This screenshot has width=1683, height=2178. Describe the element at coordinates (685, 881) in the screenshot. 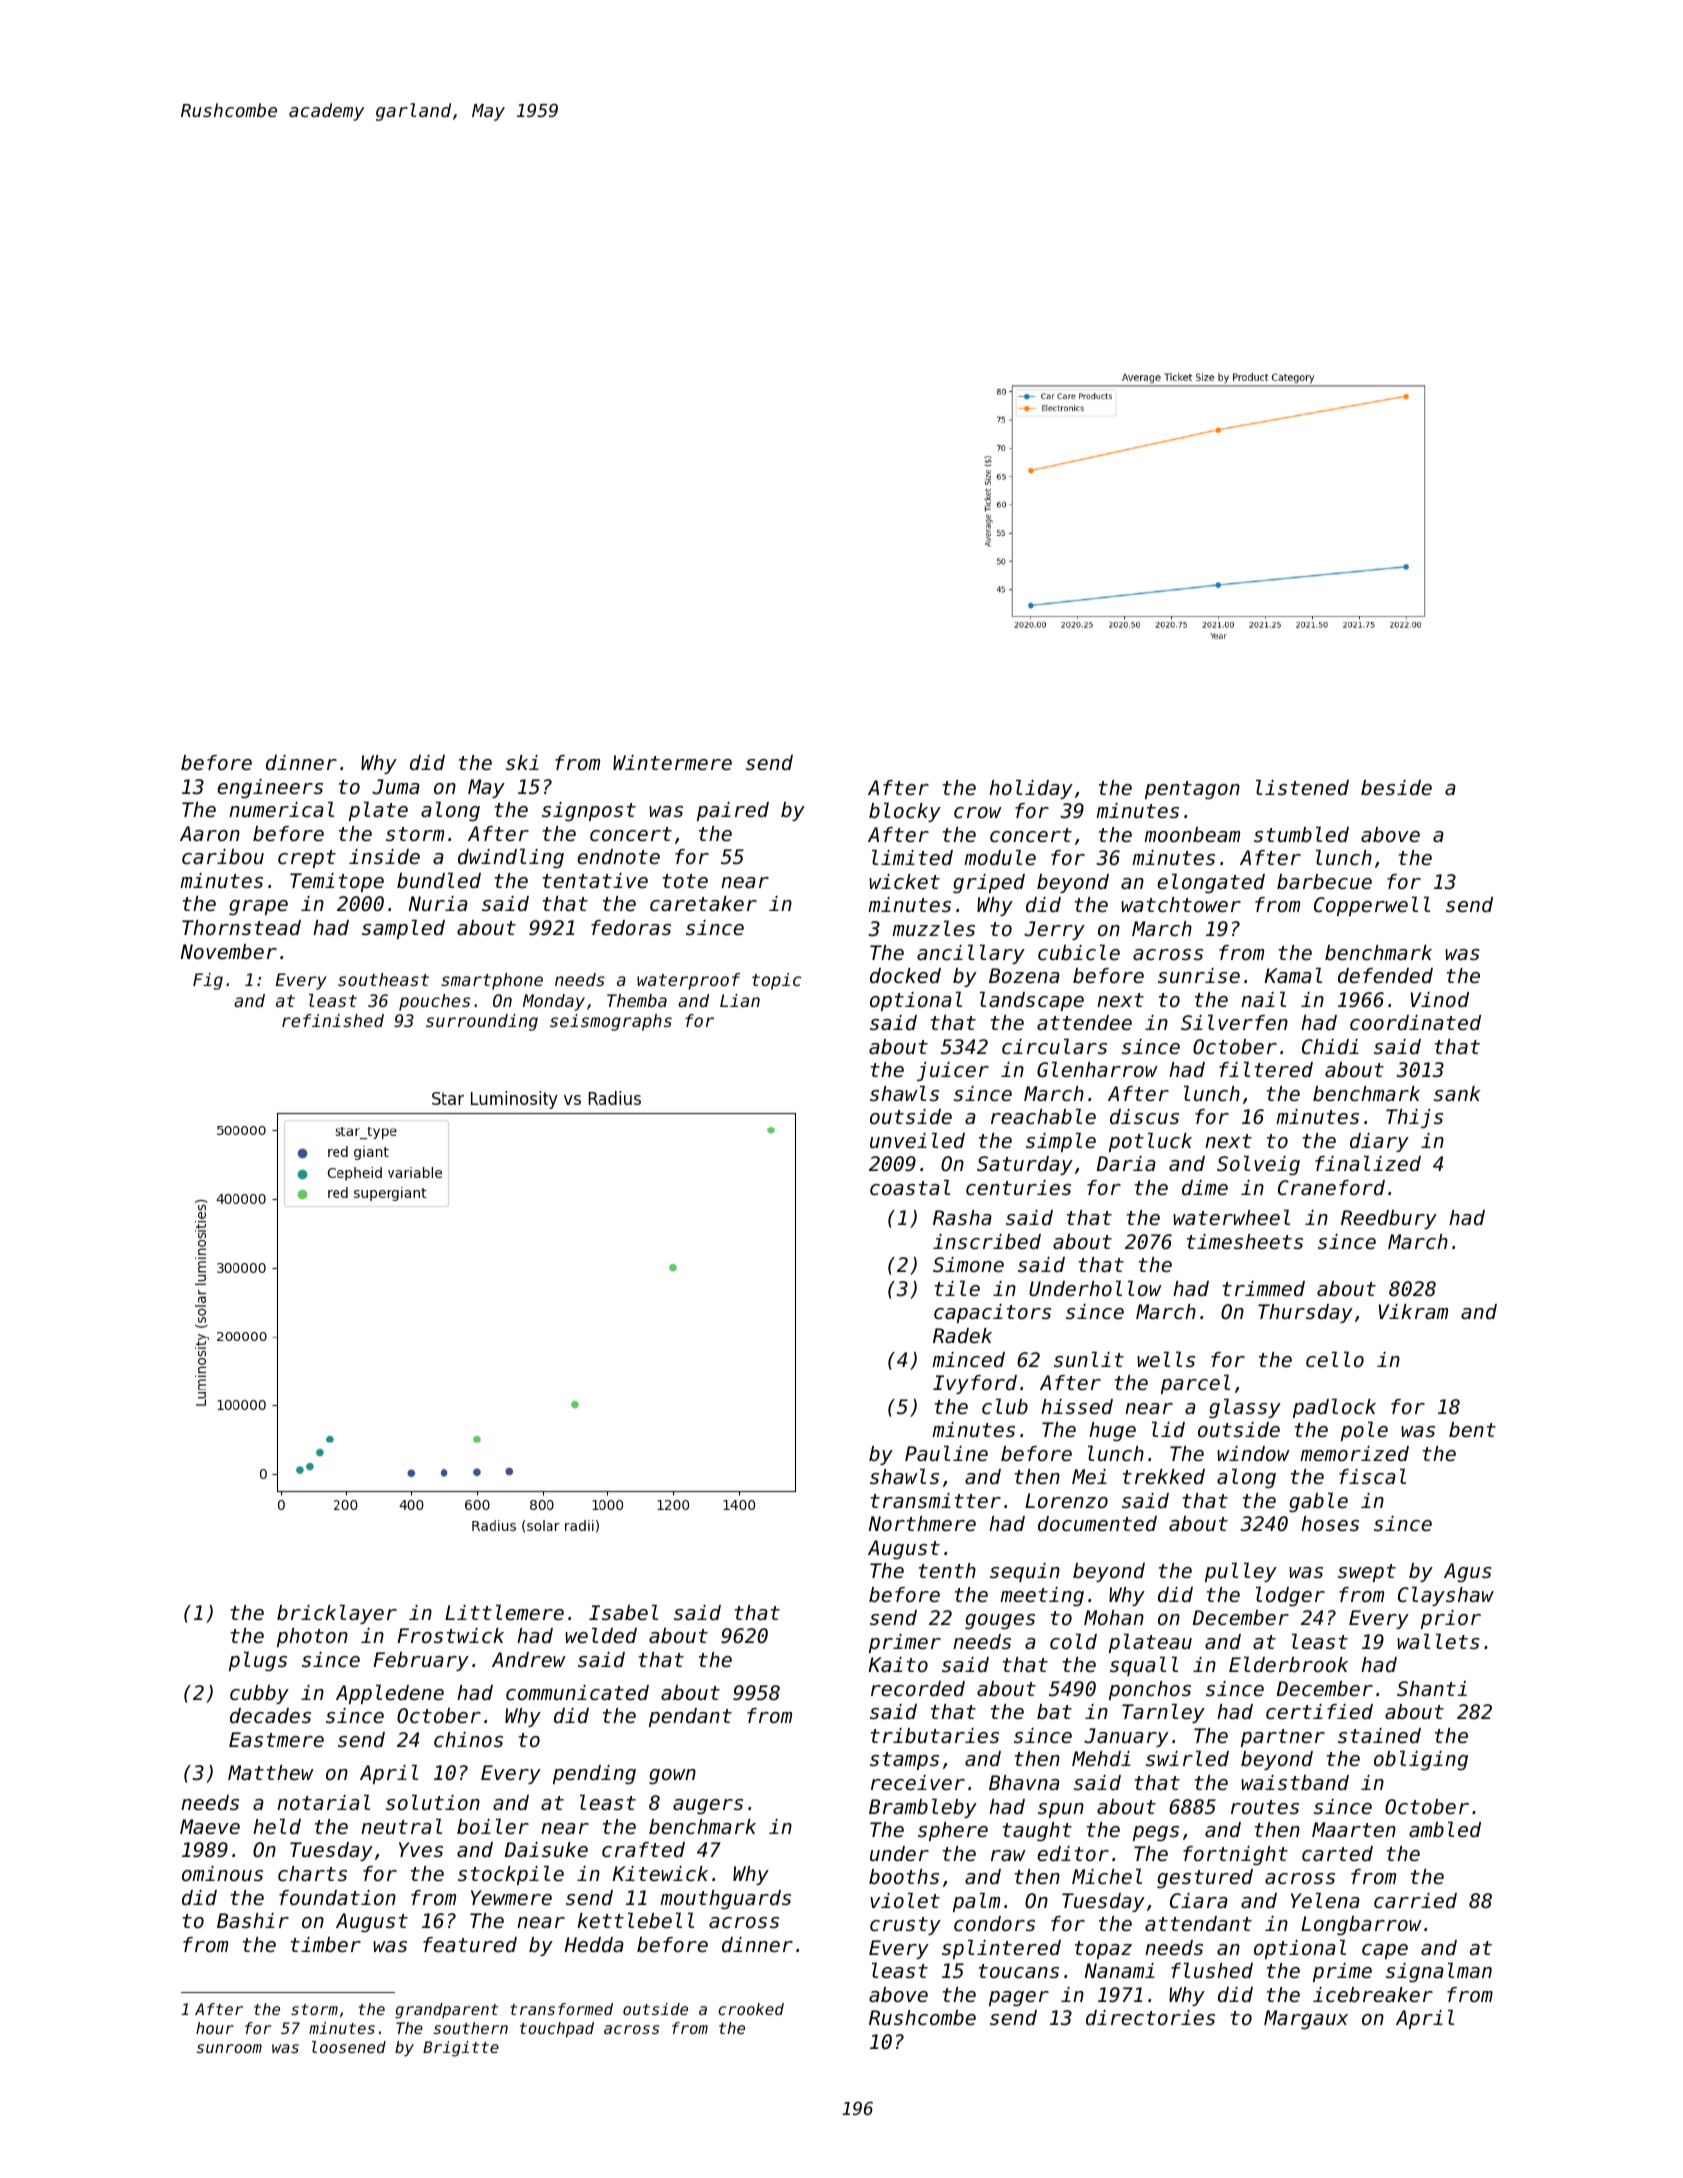

I see `tote` at that location.
